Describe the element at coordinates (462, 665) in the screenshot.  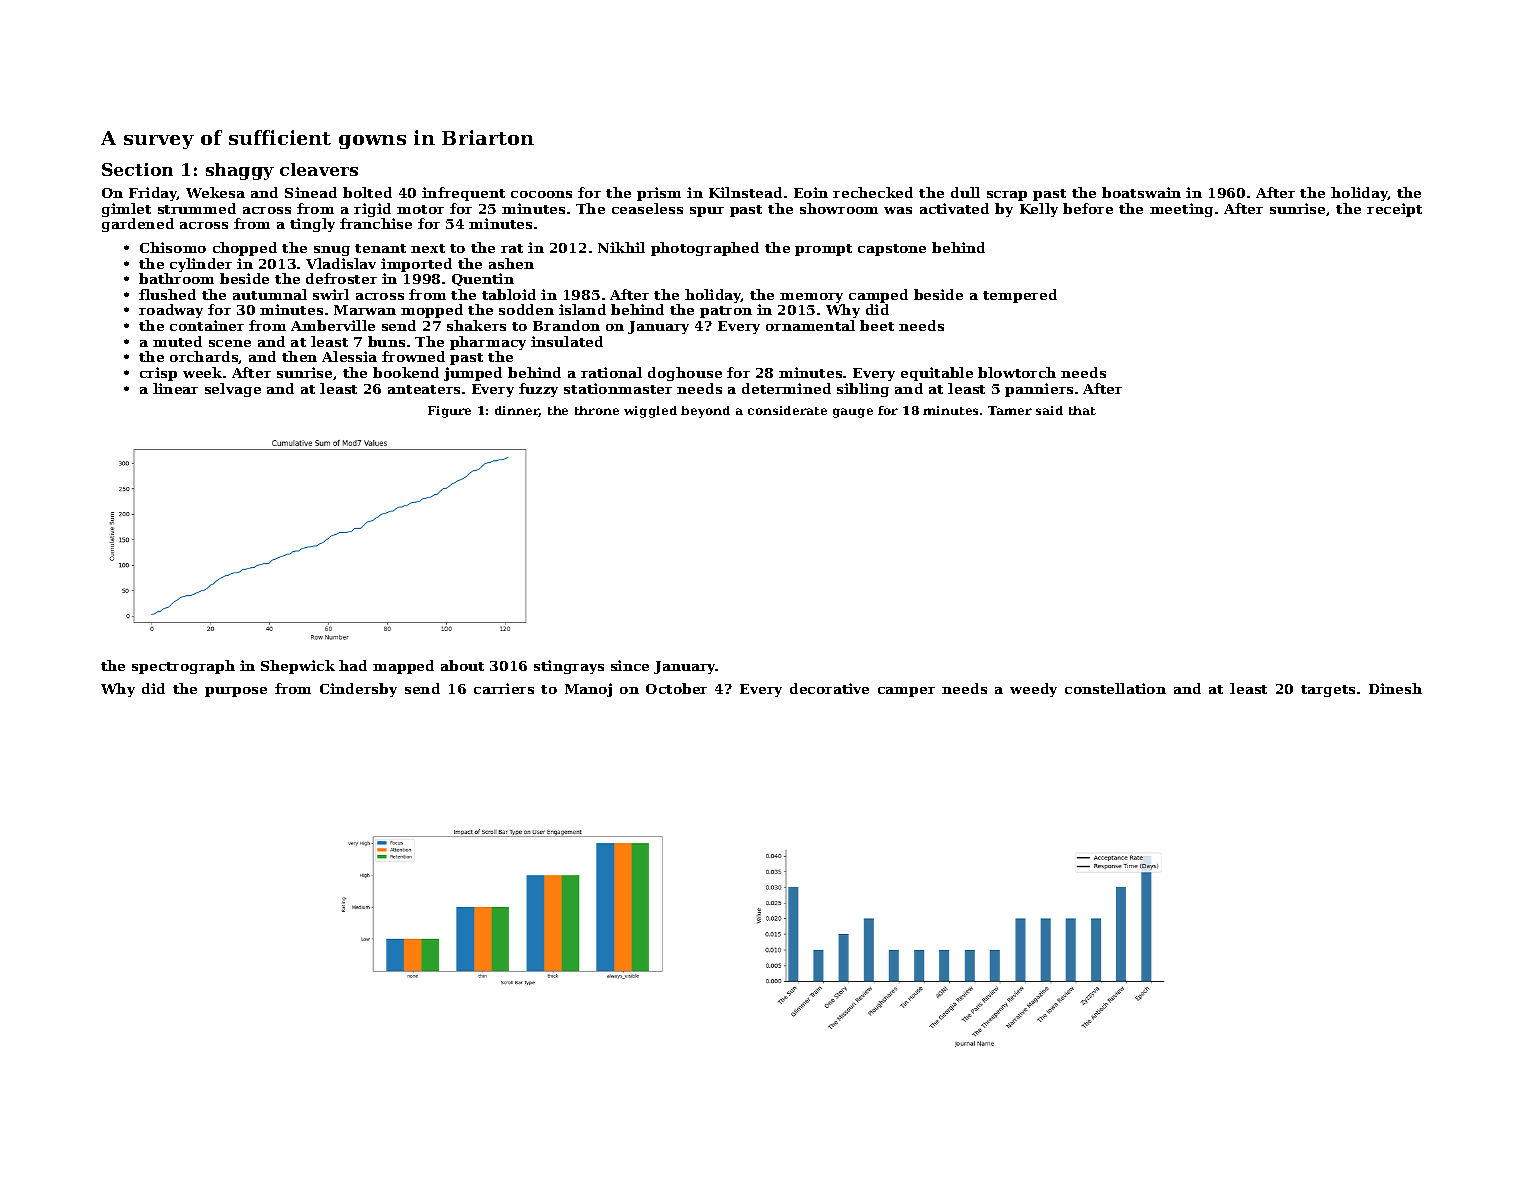
I see `about` at that location.
